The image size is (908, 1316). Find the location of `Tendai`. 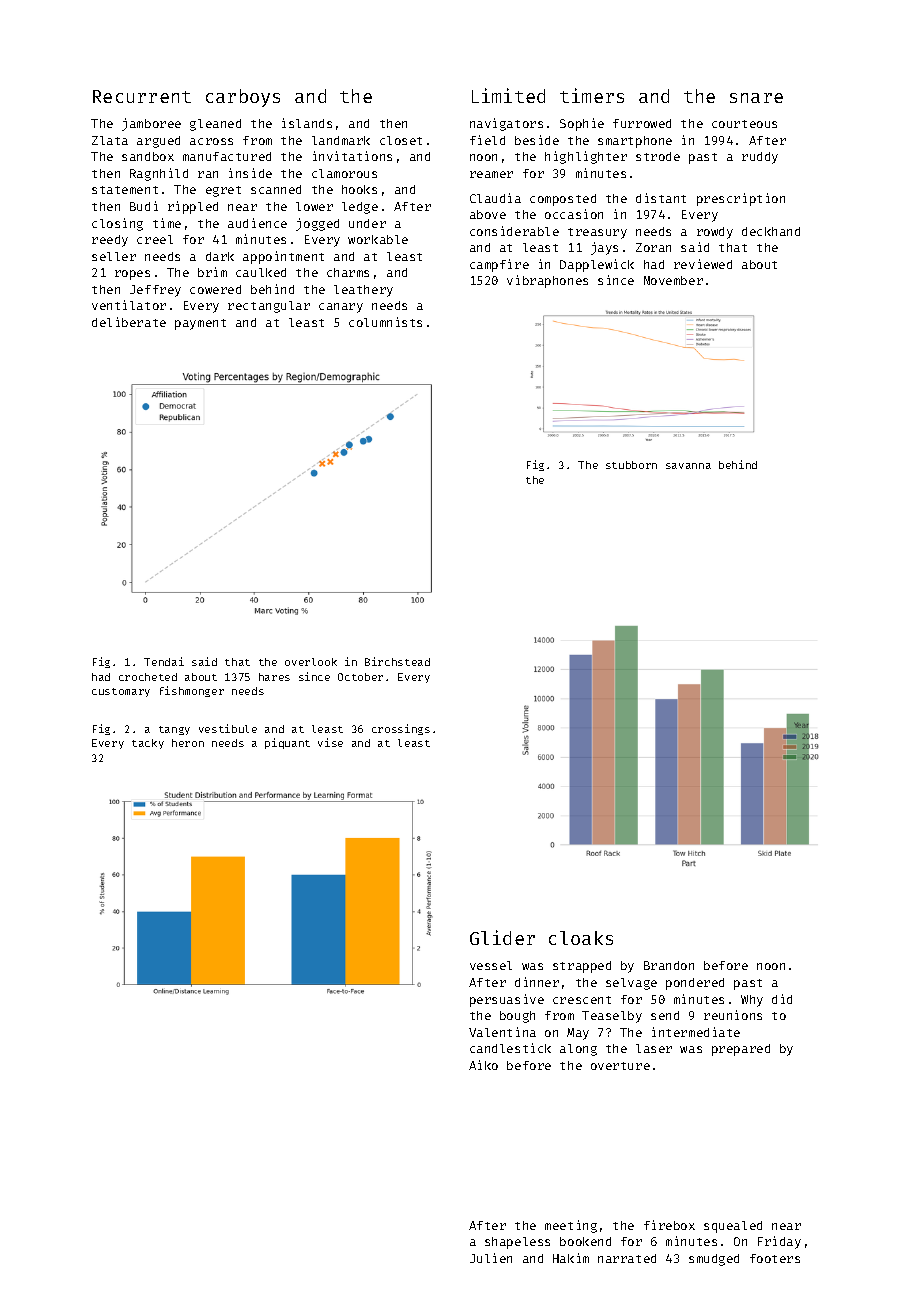

Tendai is located at coordinates (164, 661).
